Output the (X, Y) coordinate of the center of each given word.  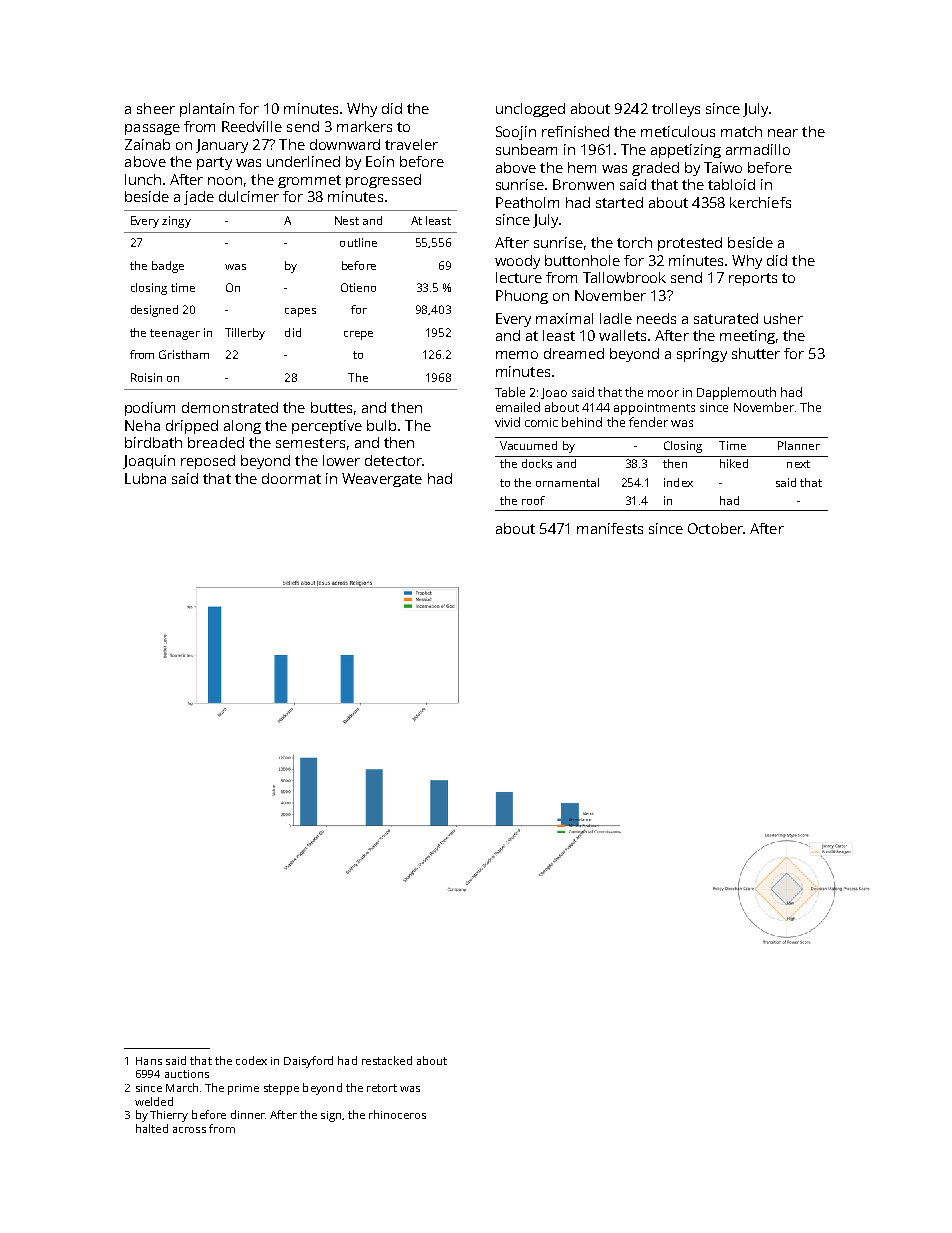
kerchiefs (760, 202)
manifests (610, 528)
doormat (291, 478)
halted (152, 1128)
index (678, 482)
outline (358, 242)
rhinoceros (397, 1114)
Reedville (252, 126)
